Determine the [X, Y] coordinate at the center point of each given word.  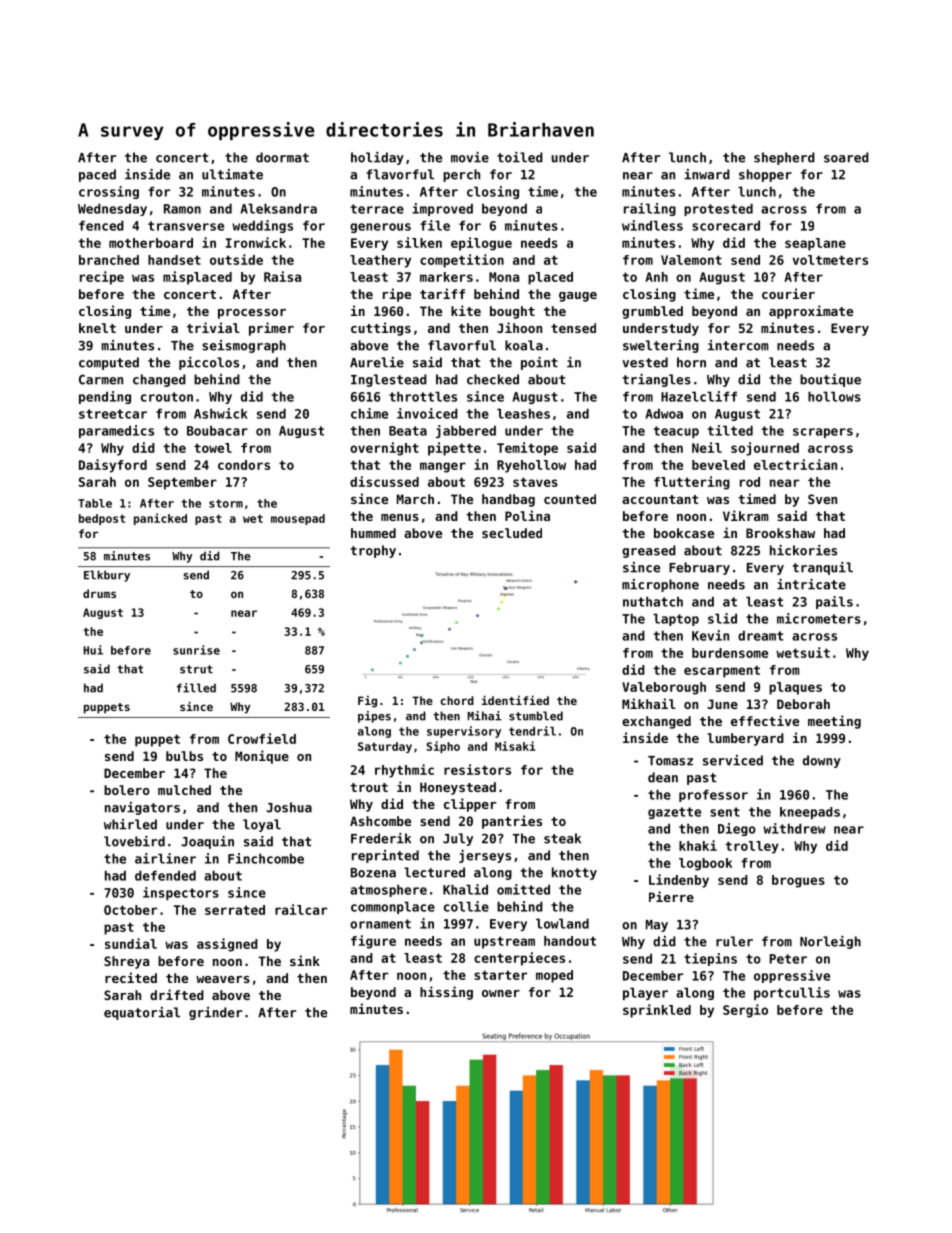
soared [846, 157]
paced [97, 175]
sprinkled [657, 1011]
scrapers [823, 433]
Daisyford [113, 466]
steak [562, 838]
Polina [527, 515]
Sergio [745, 1011]
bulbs [184, 756]
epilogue [481, 244]
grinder [215, 1013]
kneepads [810, 813]
